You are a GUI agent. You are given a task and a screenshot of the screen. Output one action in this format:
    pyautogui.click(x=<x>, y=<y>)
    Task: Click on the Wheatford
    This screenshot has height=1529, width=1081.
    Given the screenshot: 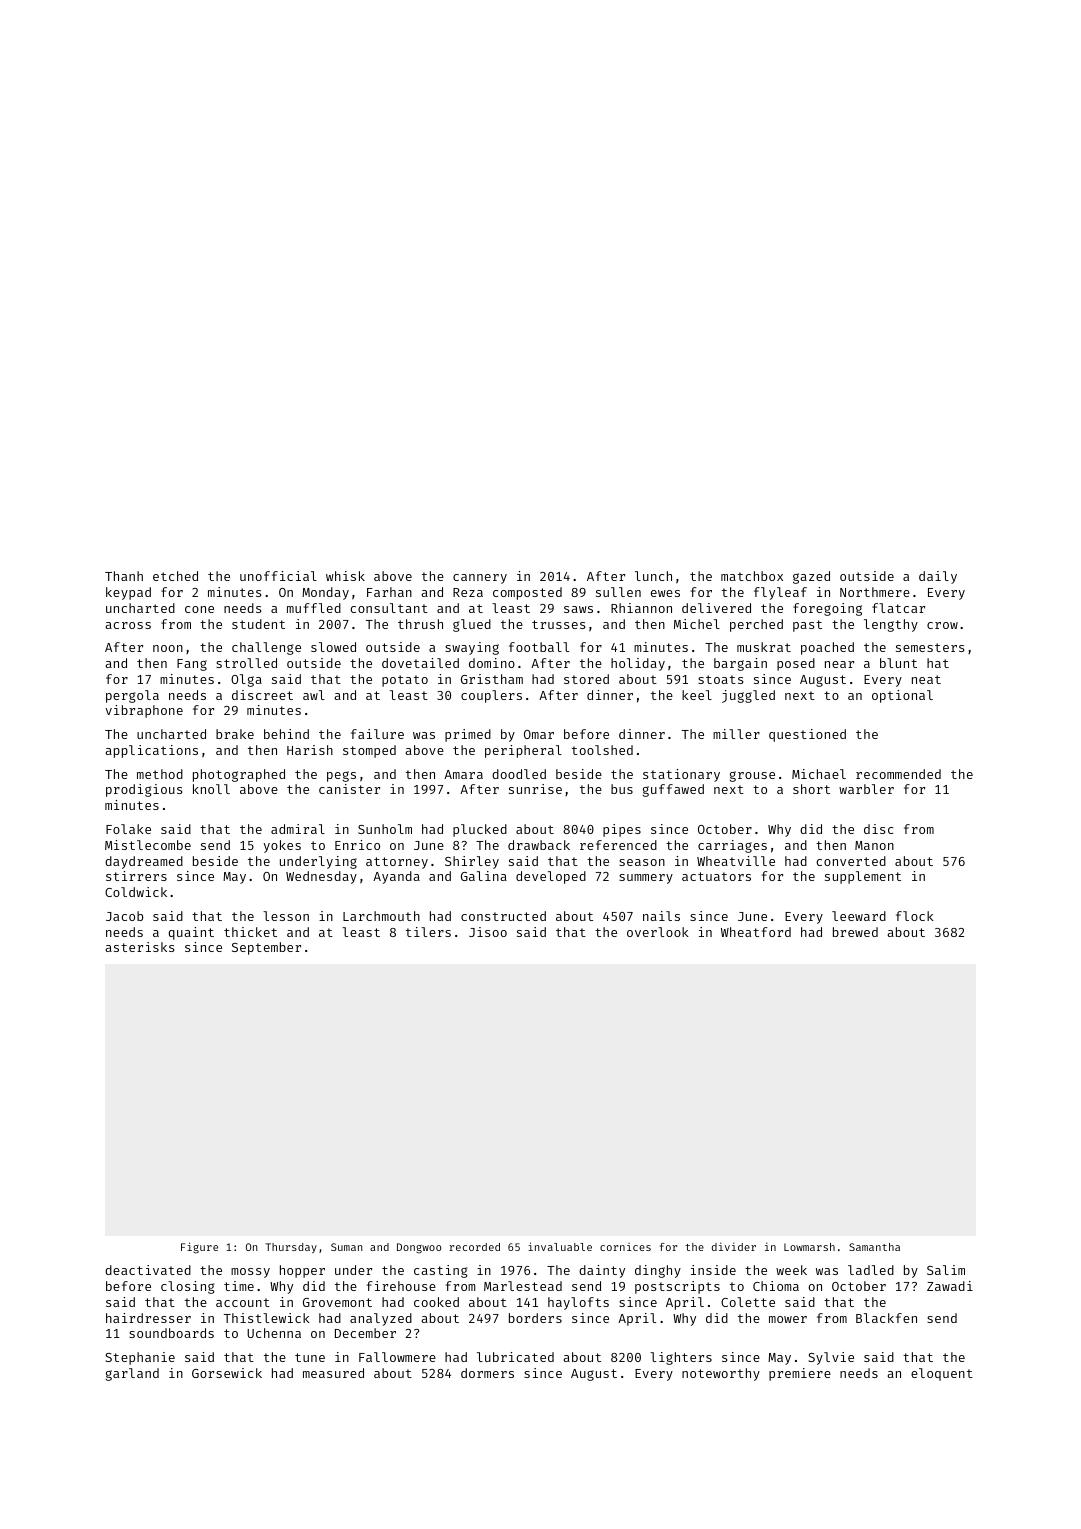 What is the action you would take?
    pyautogui.click(x=756, y=932)
